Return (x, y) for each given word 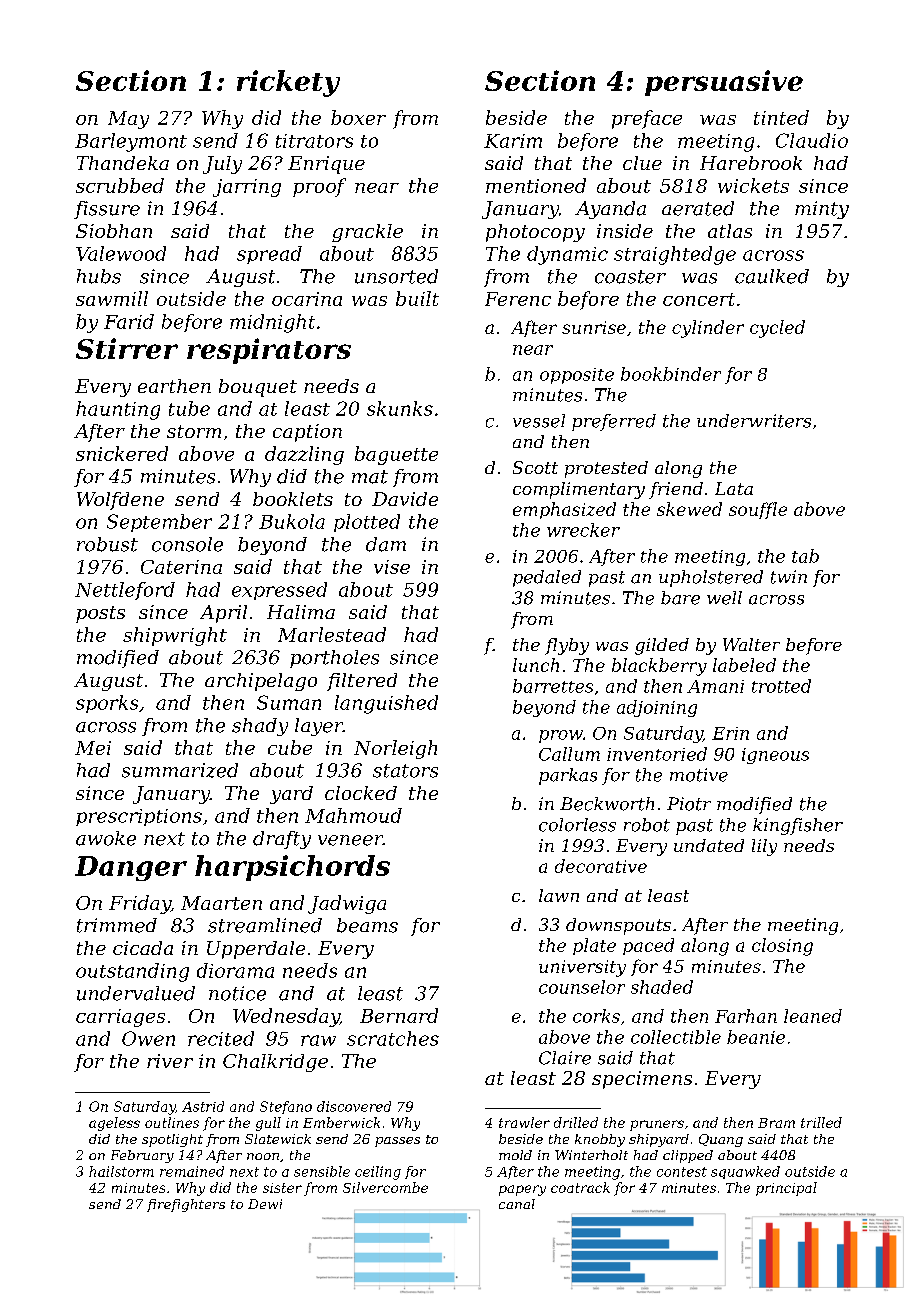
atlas (730, 231)
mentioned (536, 185)
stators (405, 771)
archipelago (261, 682)
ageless (114, 1124)
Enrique (326, 165)
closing (782, 947)
